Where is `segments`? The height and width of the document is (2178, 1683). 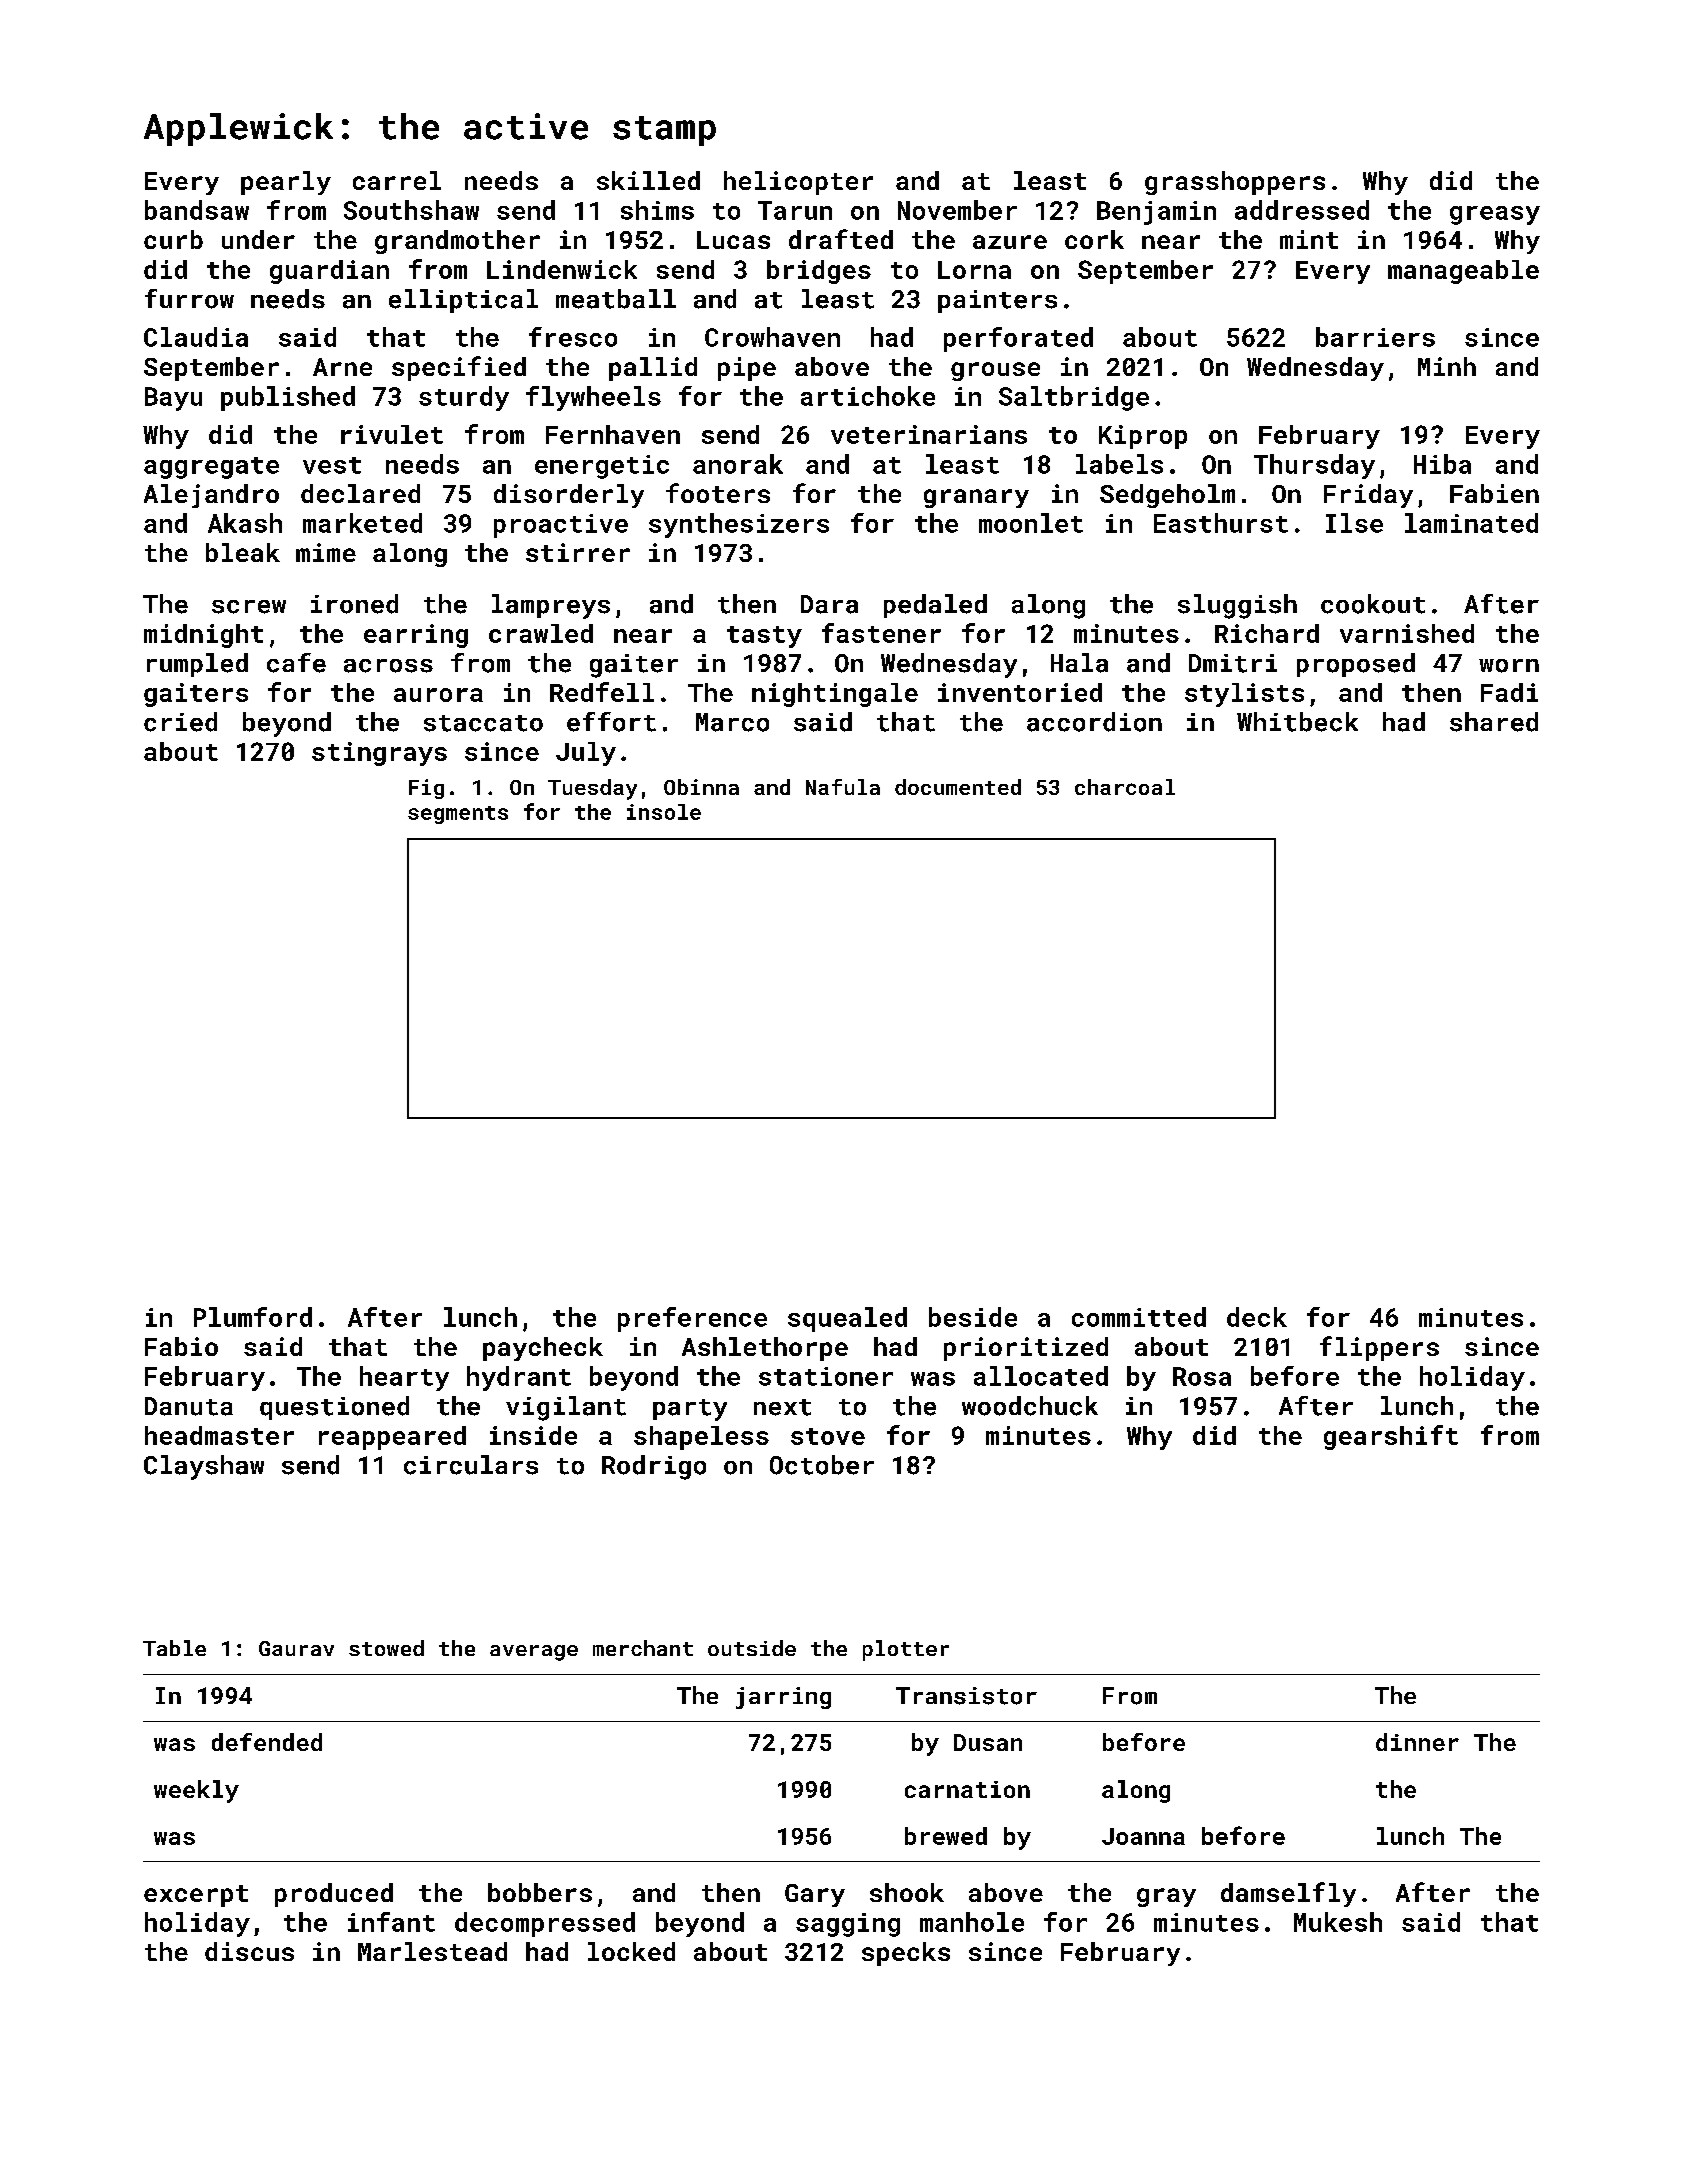
segments is located at coordinates (458, 815).
